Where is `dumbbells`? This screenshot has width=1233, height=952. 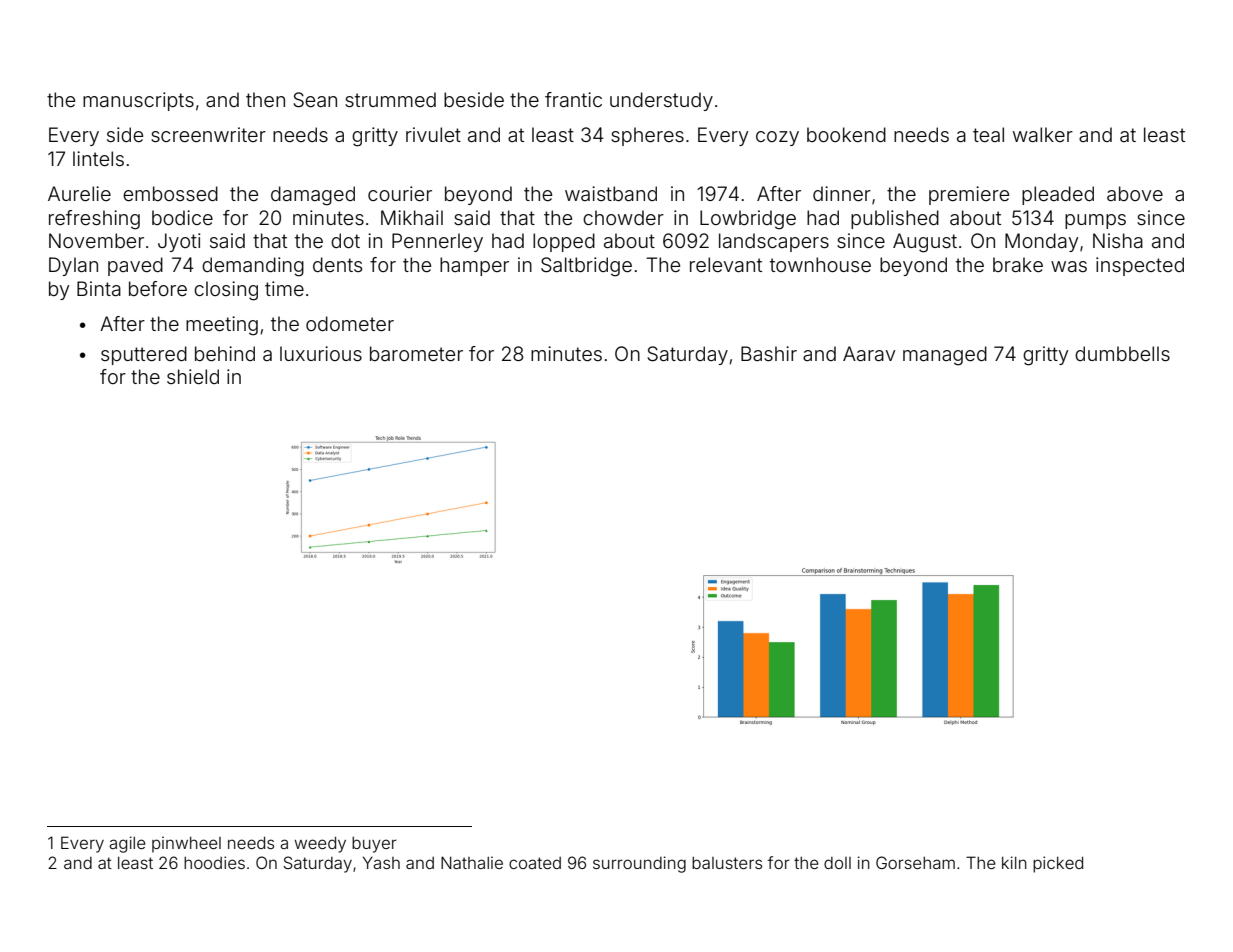
dumbbells is located at coordinates (1122, 353).
